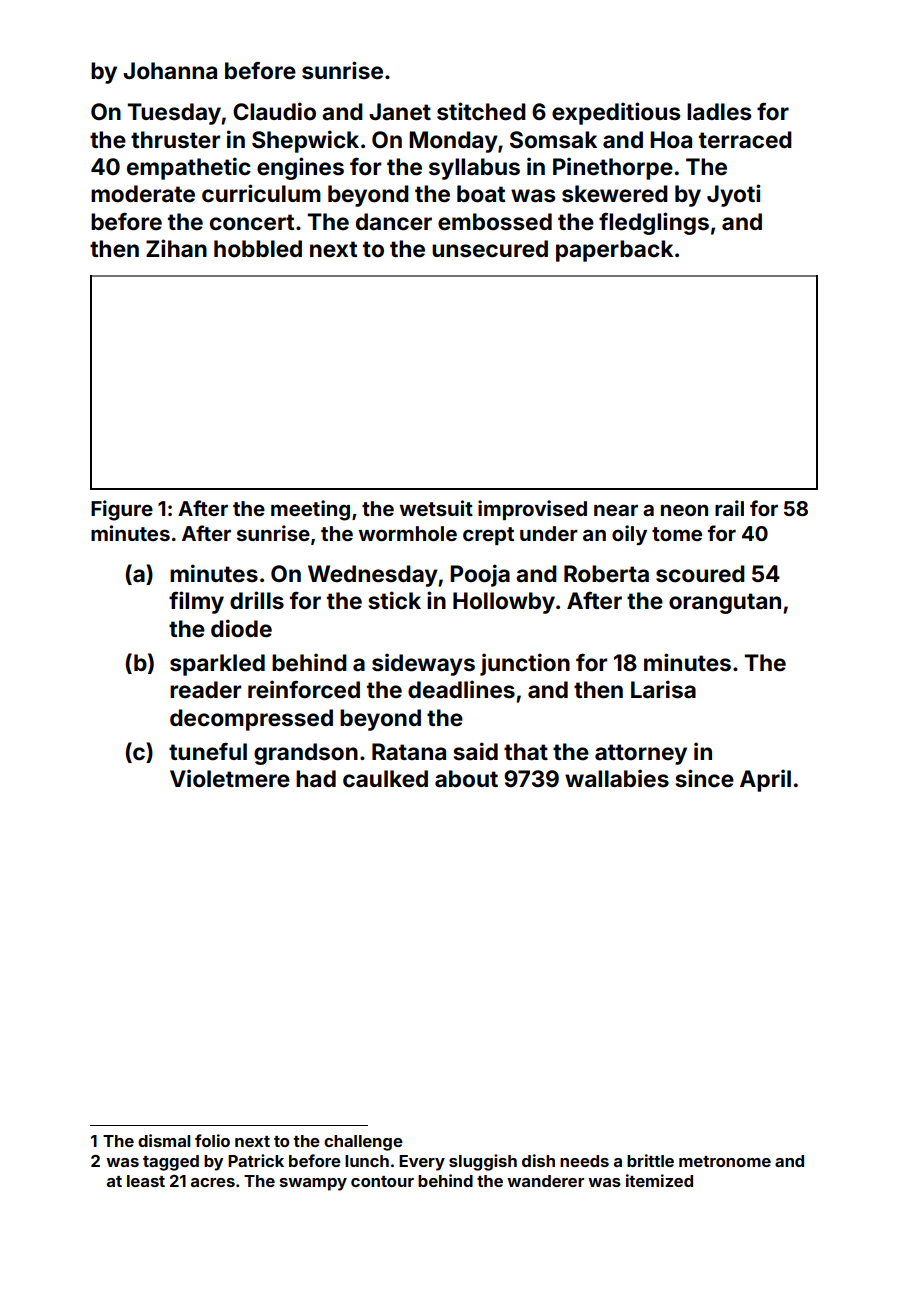 Image resolution: width=908 pixels, height=1316 pixels. What do you see at coordinates (122, 510) in the screenshot?
I see `Figure` at bounding box center [122, 510].
